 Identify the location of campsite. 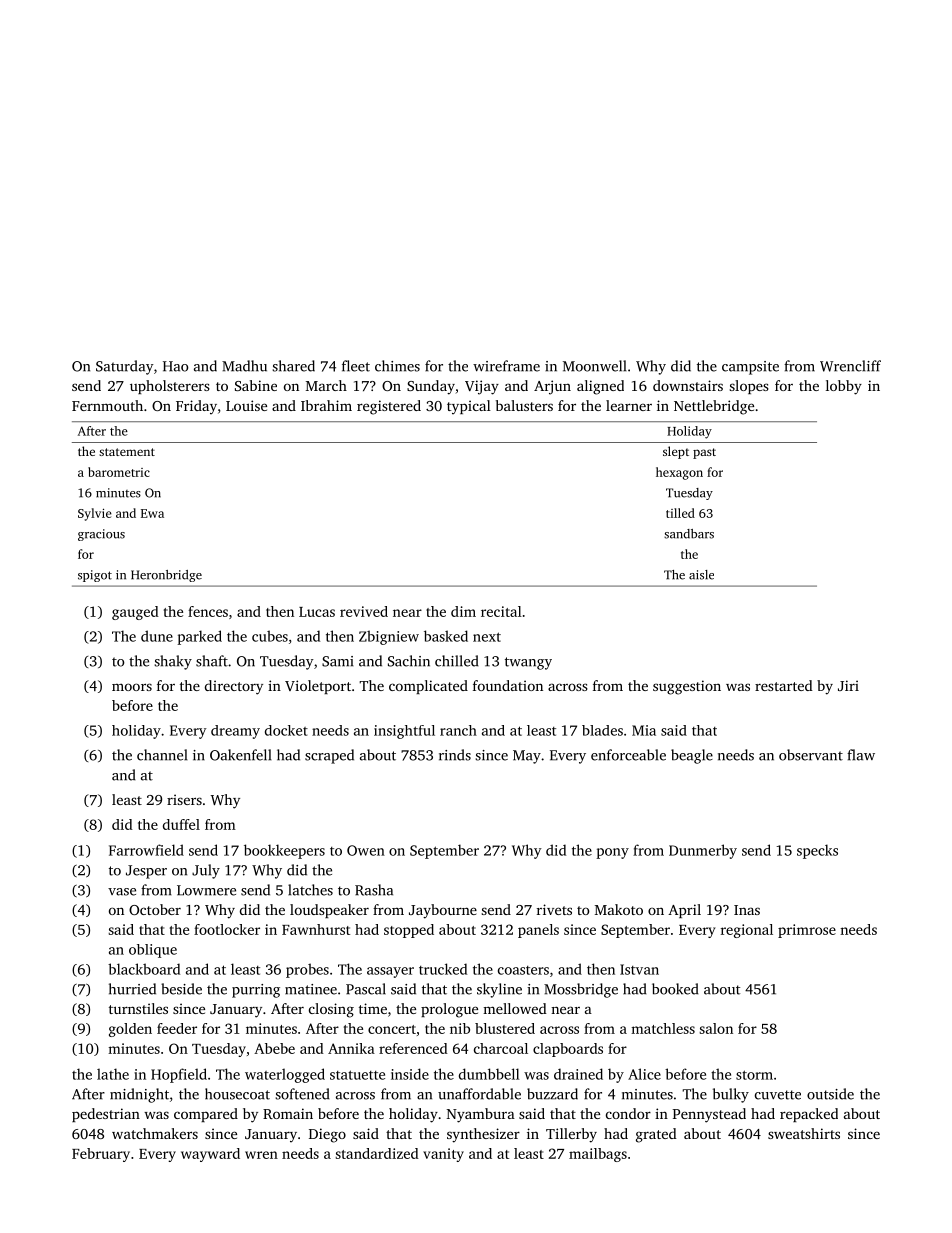
(750, 368).
